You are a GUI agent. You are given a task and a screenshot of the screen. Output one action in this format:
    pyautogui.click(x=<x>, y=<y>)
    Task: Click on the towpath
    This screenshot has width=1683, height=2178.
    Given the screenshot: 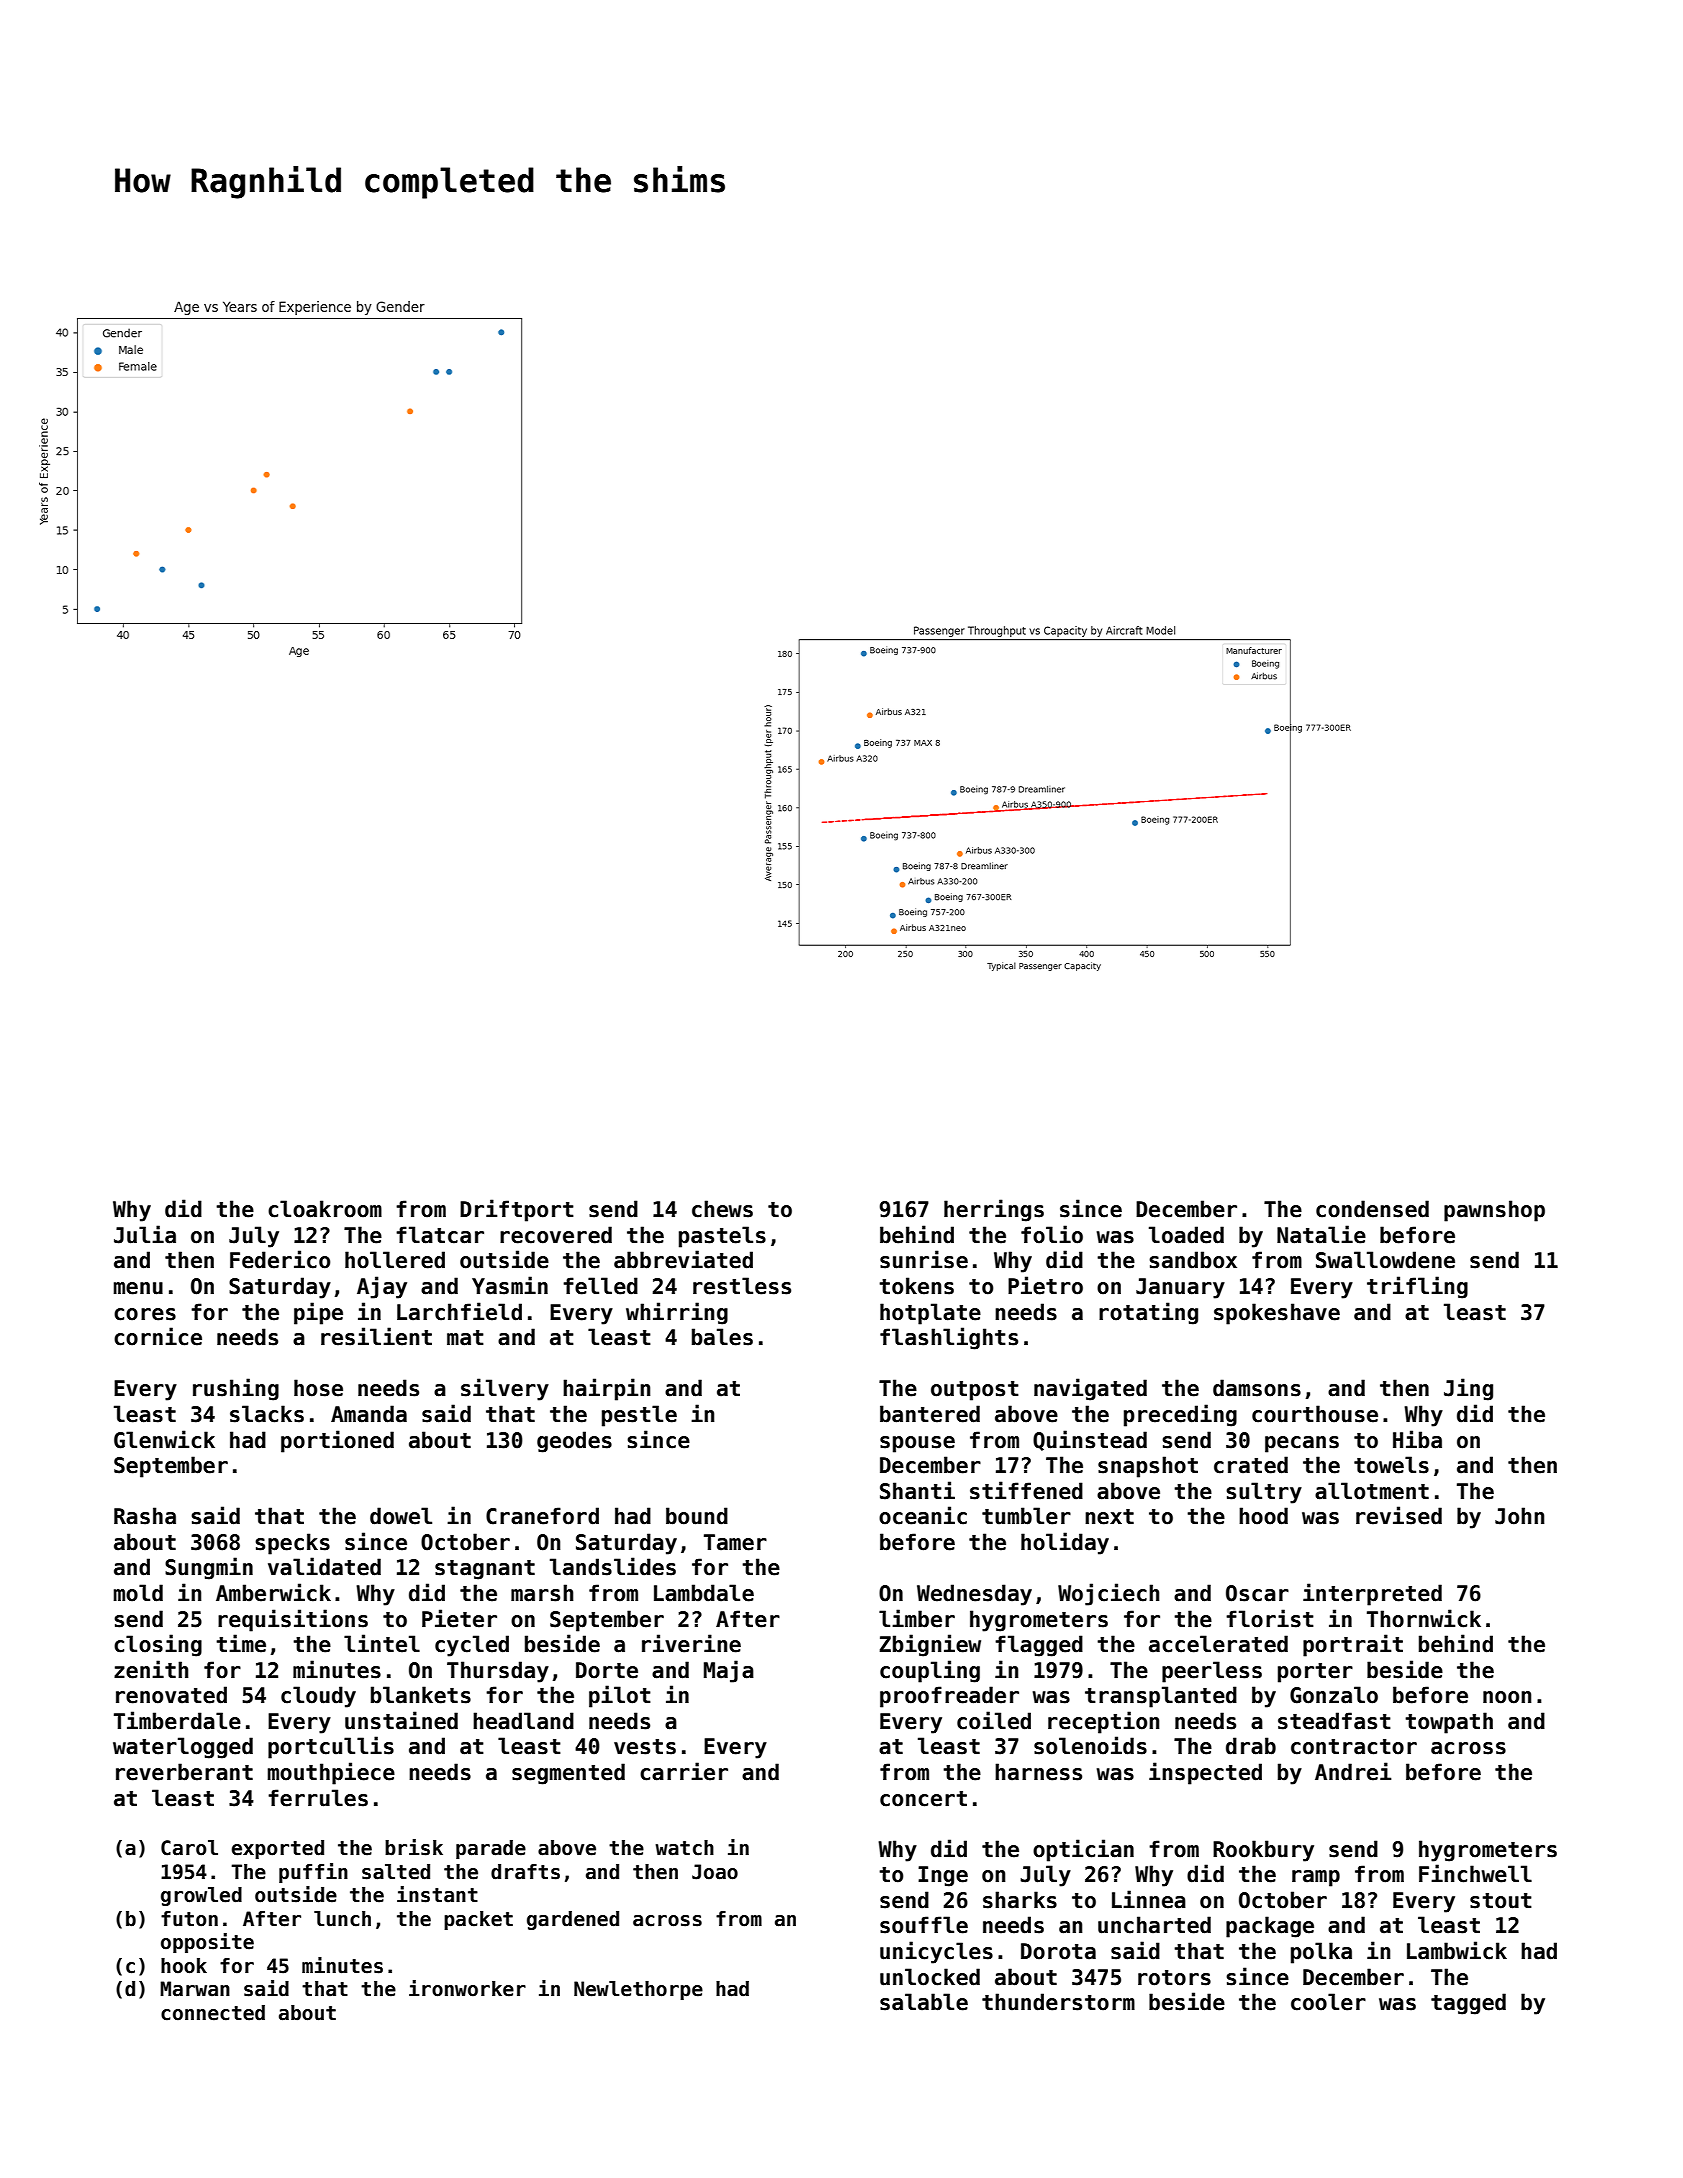 What is the action you would take?
    pyautogui.click(x=1449, y=1723)
